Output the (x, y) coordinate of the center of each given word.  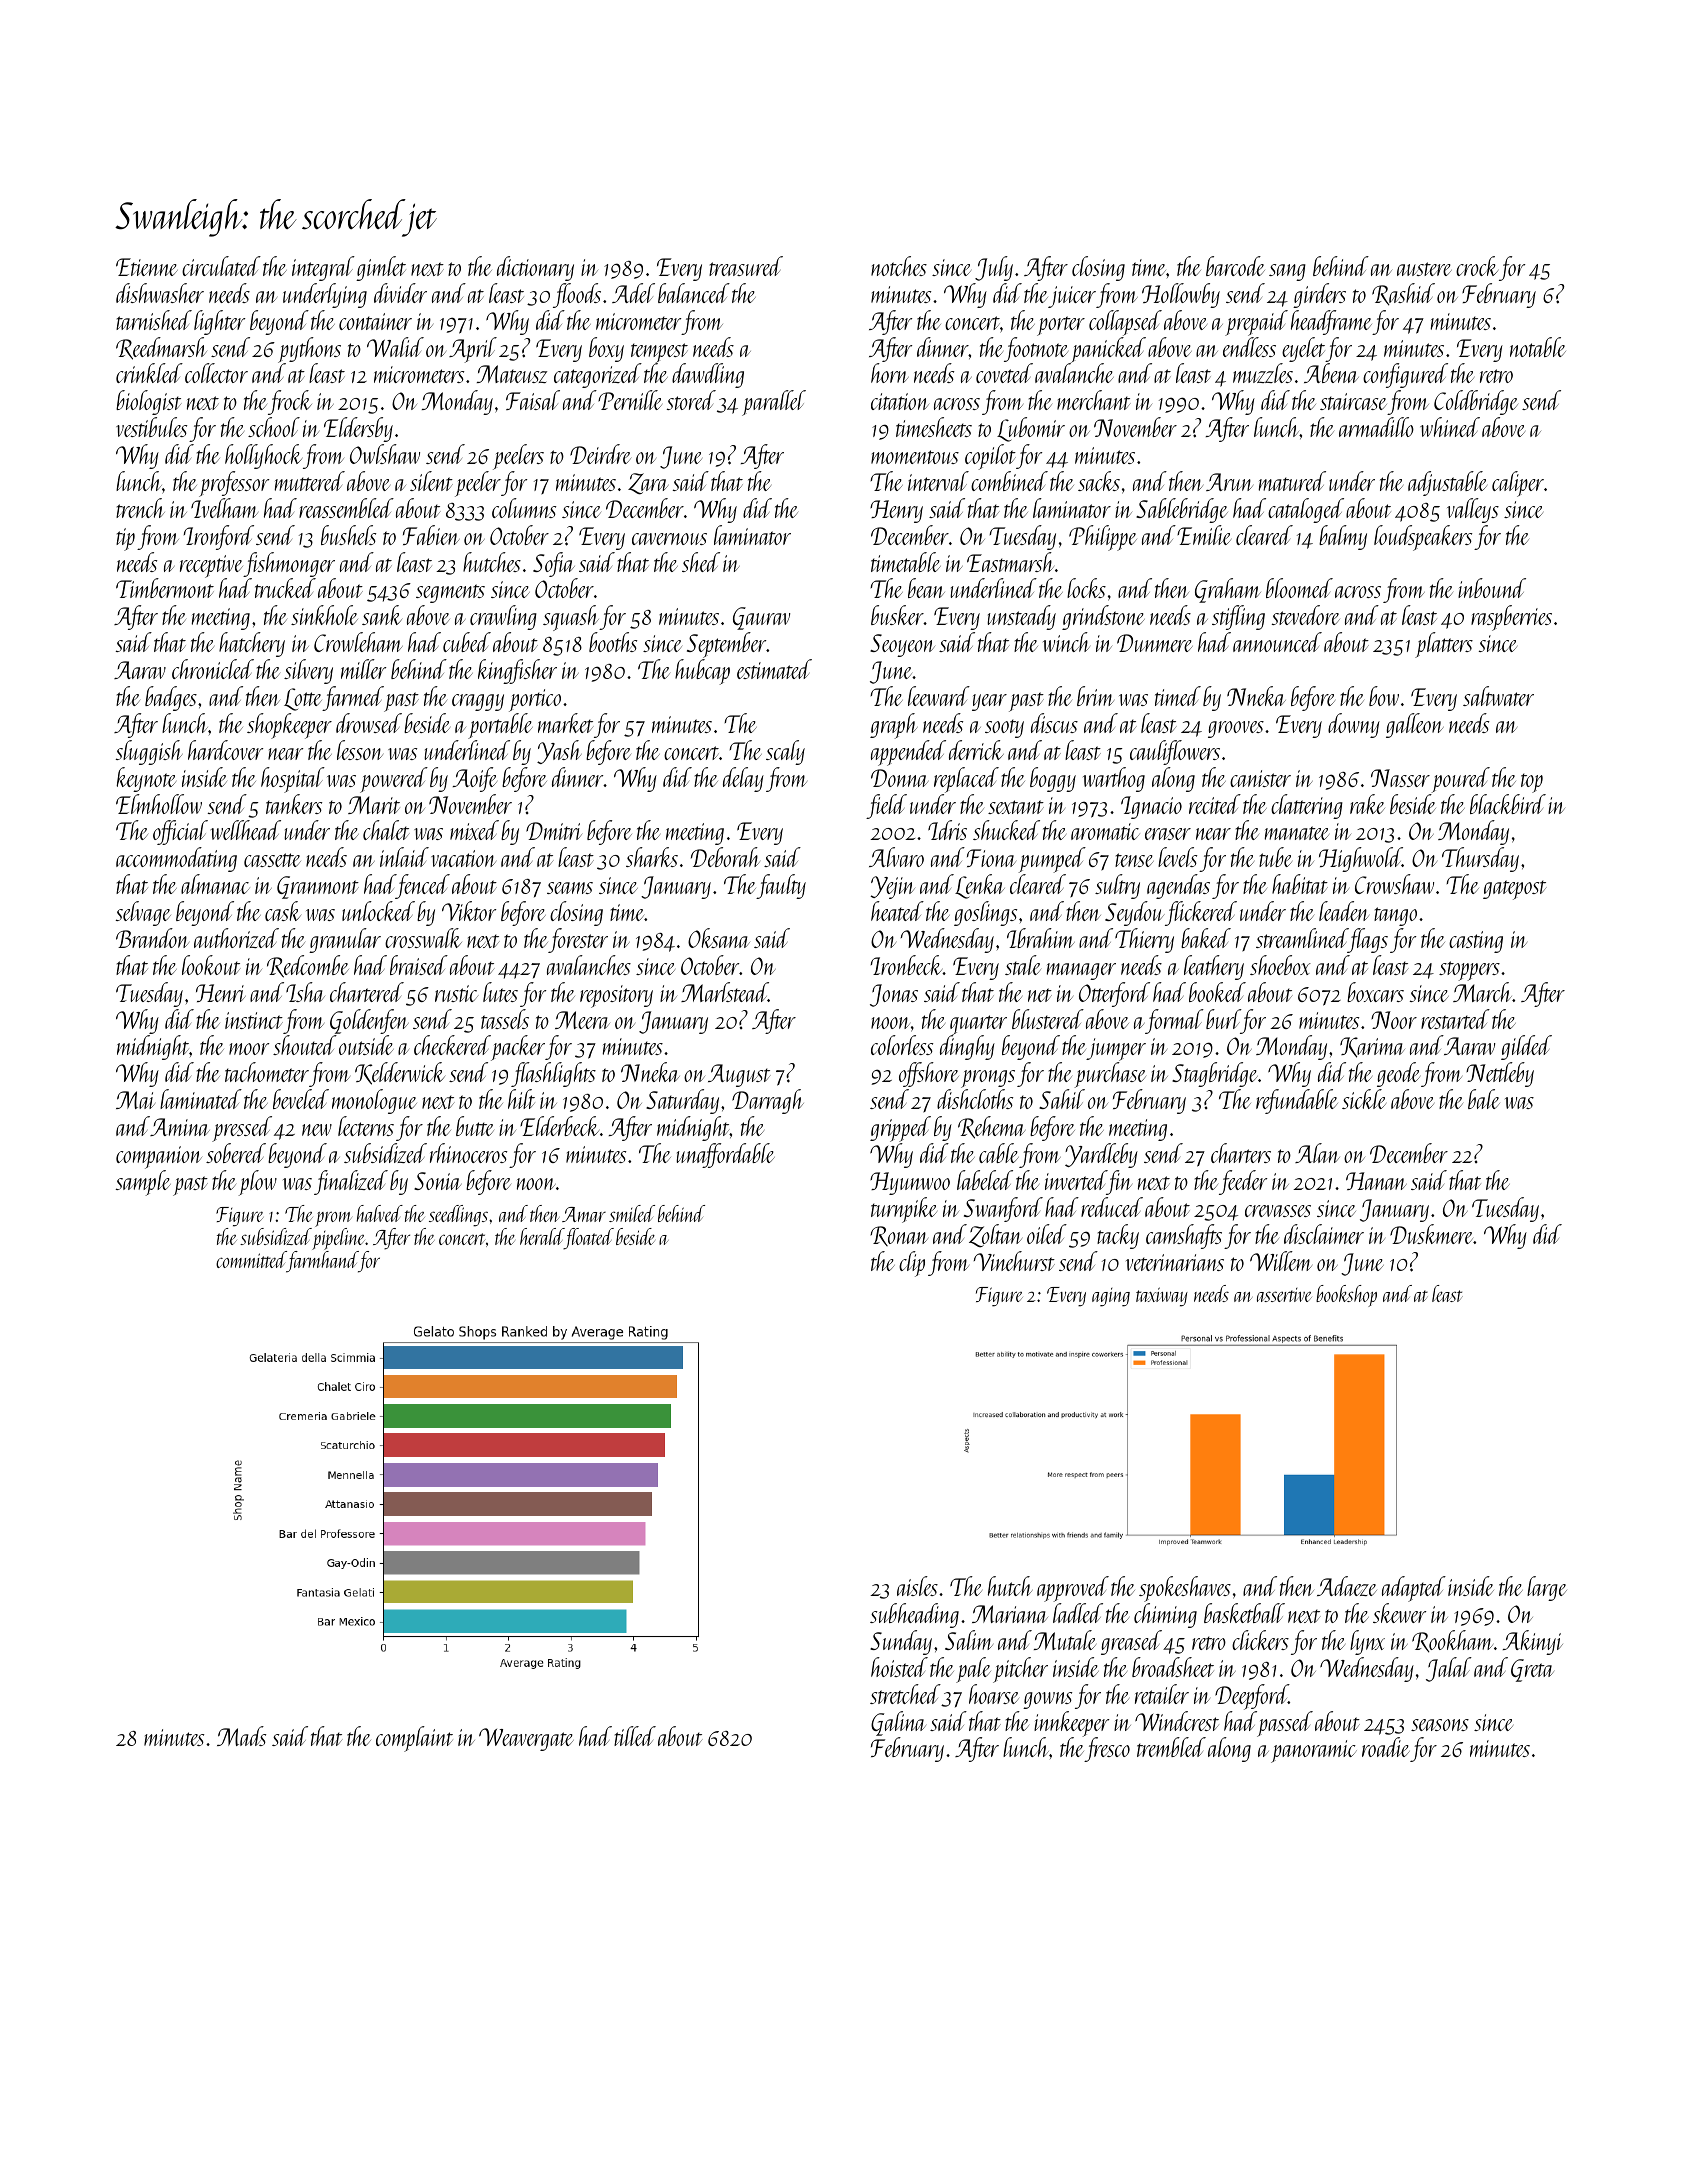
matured (1292, 481)
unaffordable (726, 1155)
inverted (1076, 1180)
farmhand (322, 1261)
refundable (1297, 1101)
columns (524, 508)
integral (323, 268)
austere (1424, 269)
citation (900, 401)
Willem (1281, 1261)
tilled (635, 1736)
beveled (301, 1099)
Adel (633, 293)
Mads (241, 1736)
